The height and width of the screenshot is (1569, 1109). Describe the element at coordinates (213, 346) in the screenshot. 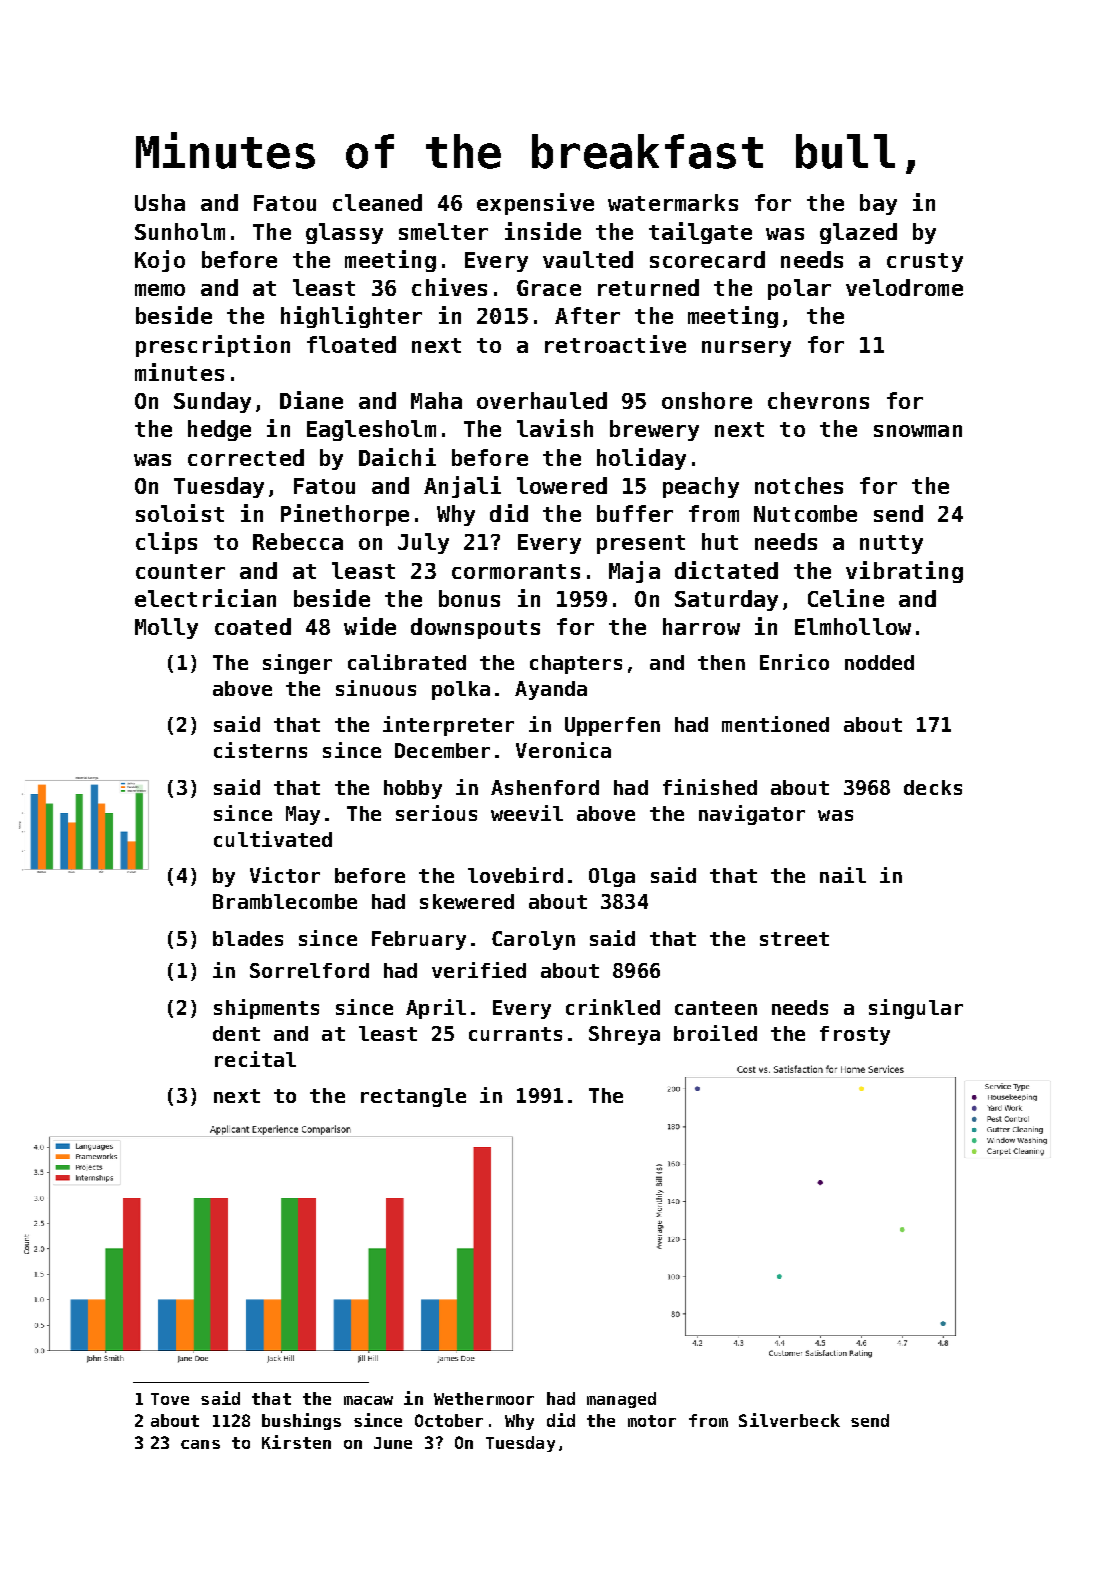

I see `prescription` at that location.
